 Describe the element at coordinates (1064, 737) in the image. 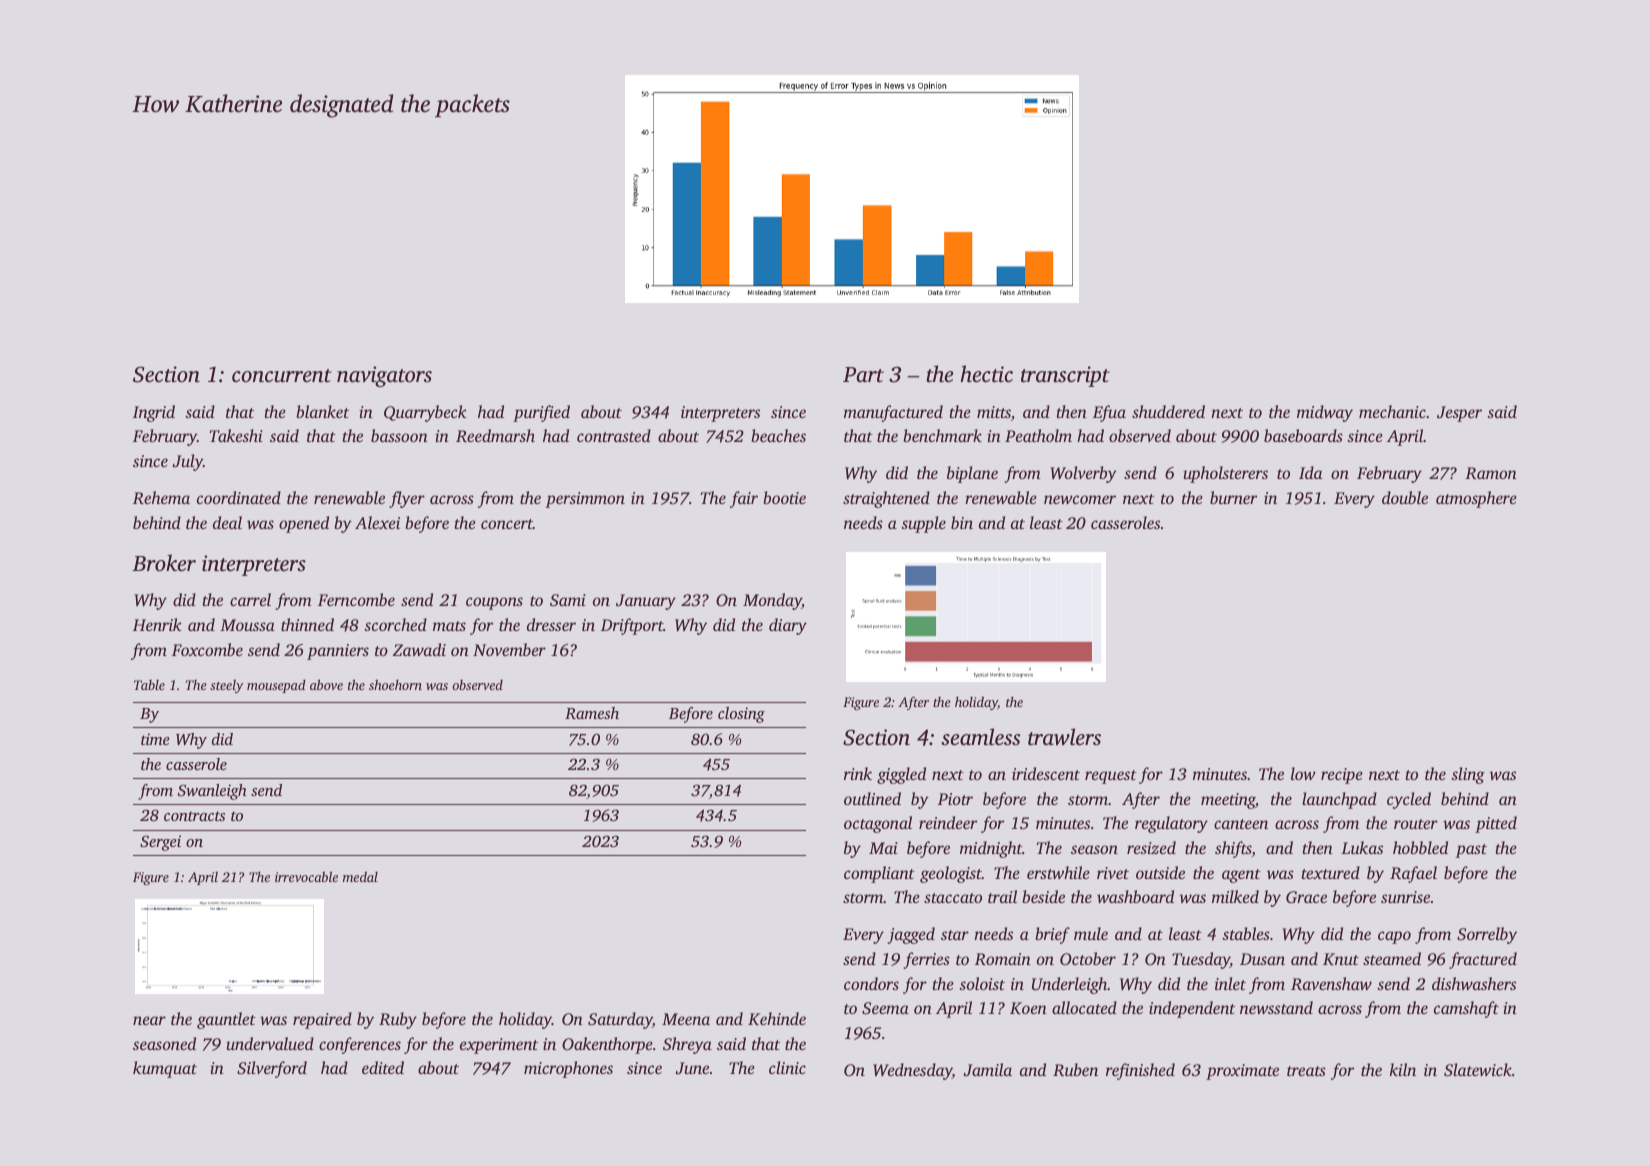

I see `trawlers` at that location.
